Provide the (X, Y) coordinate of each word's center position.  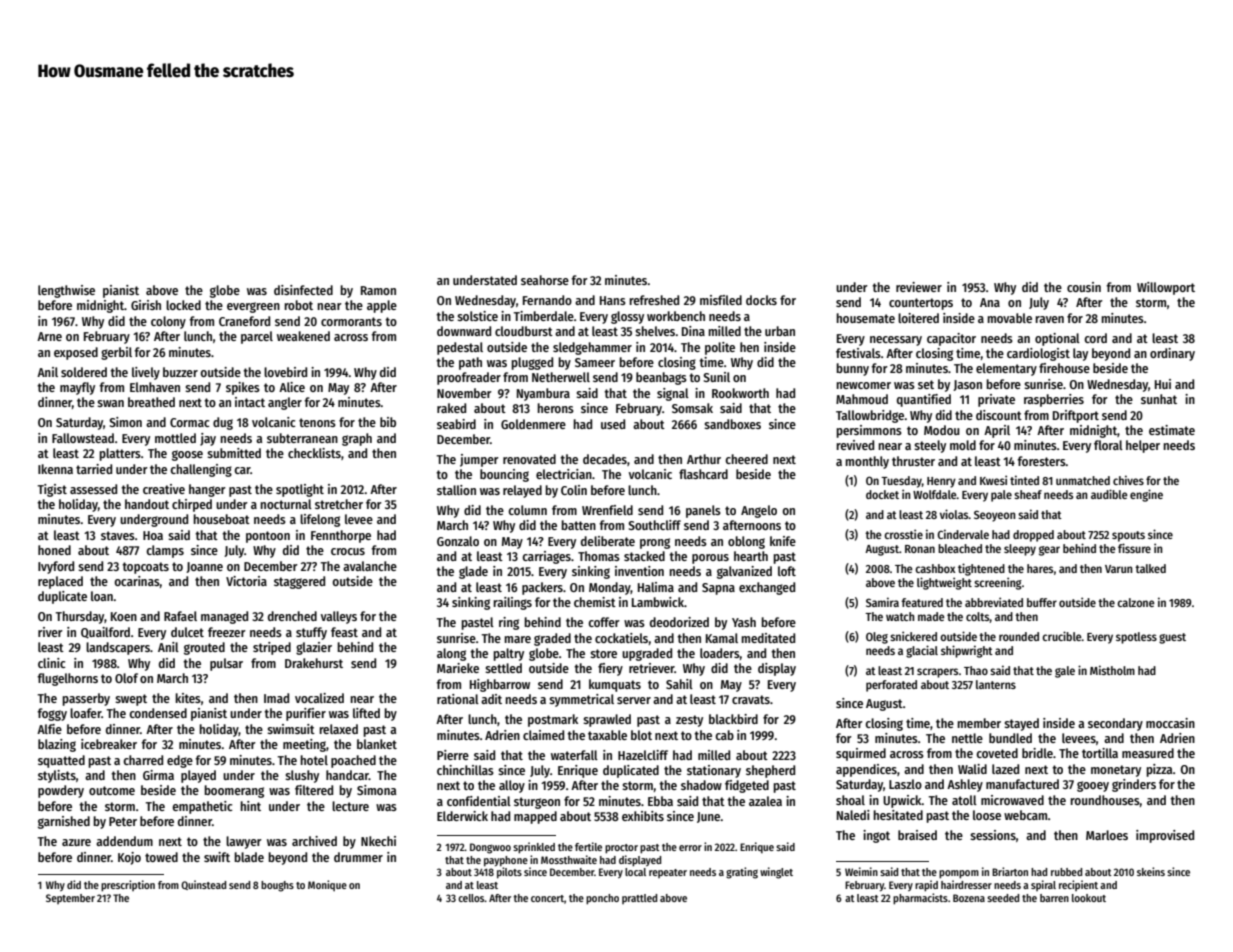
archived (314, 841)
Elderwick (462, 816)
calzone (1136, 602)
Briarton (1010, 871)
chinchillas (465, 770)
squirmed (861, 754)
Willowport (1166, 288)
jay (208, 439)
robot (298, 305)
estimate (1172, 430)
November (464, 393)
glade (473, 572)
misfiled (721, 300)
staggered (299, 582)
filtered (314, 790)
